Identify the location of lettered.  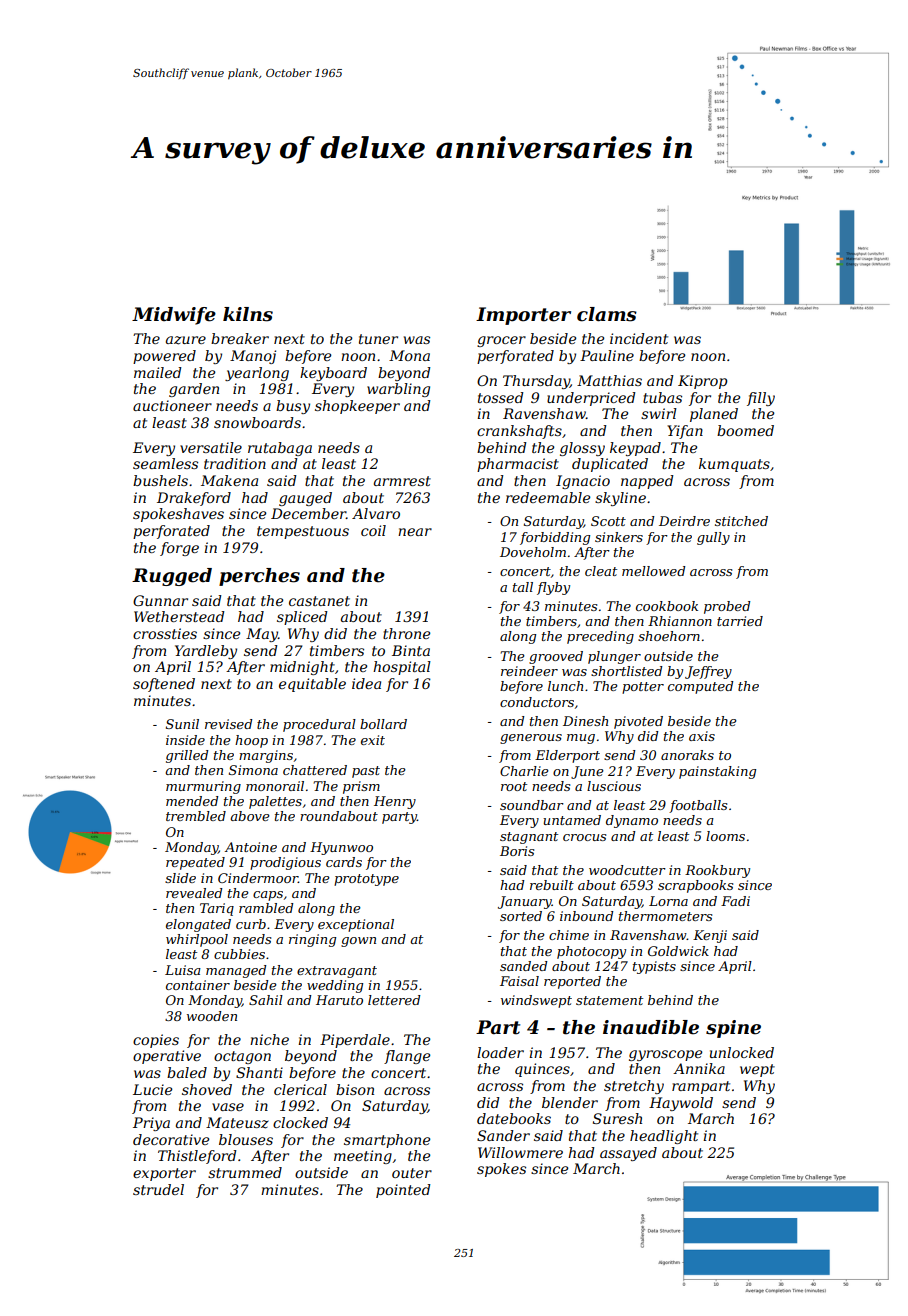
(394, 1000).
